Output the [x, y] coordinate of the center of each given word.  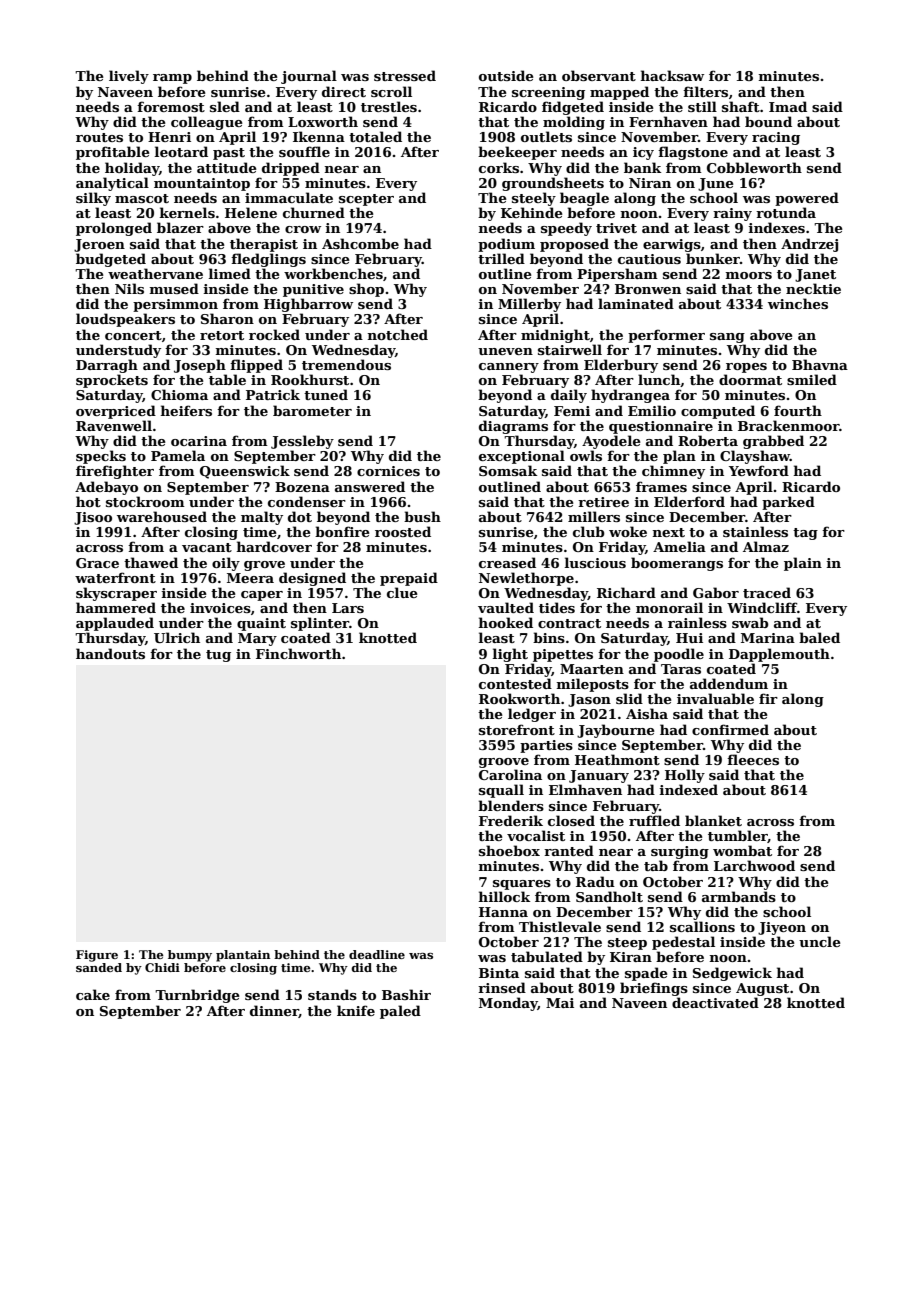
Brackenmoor [789, 425]
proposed [574, 245]
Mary [257, 639]
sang [727, 338]
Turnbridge [197, 996]
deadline [377, 954]
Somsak [508, 470]
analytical [112, 184]
